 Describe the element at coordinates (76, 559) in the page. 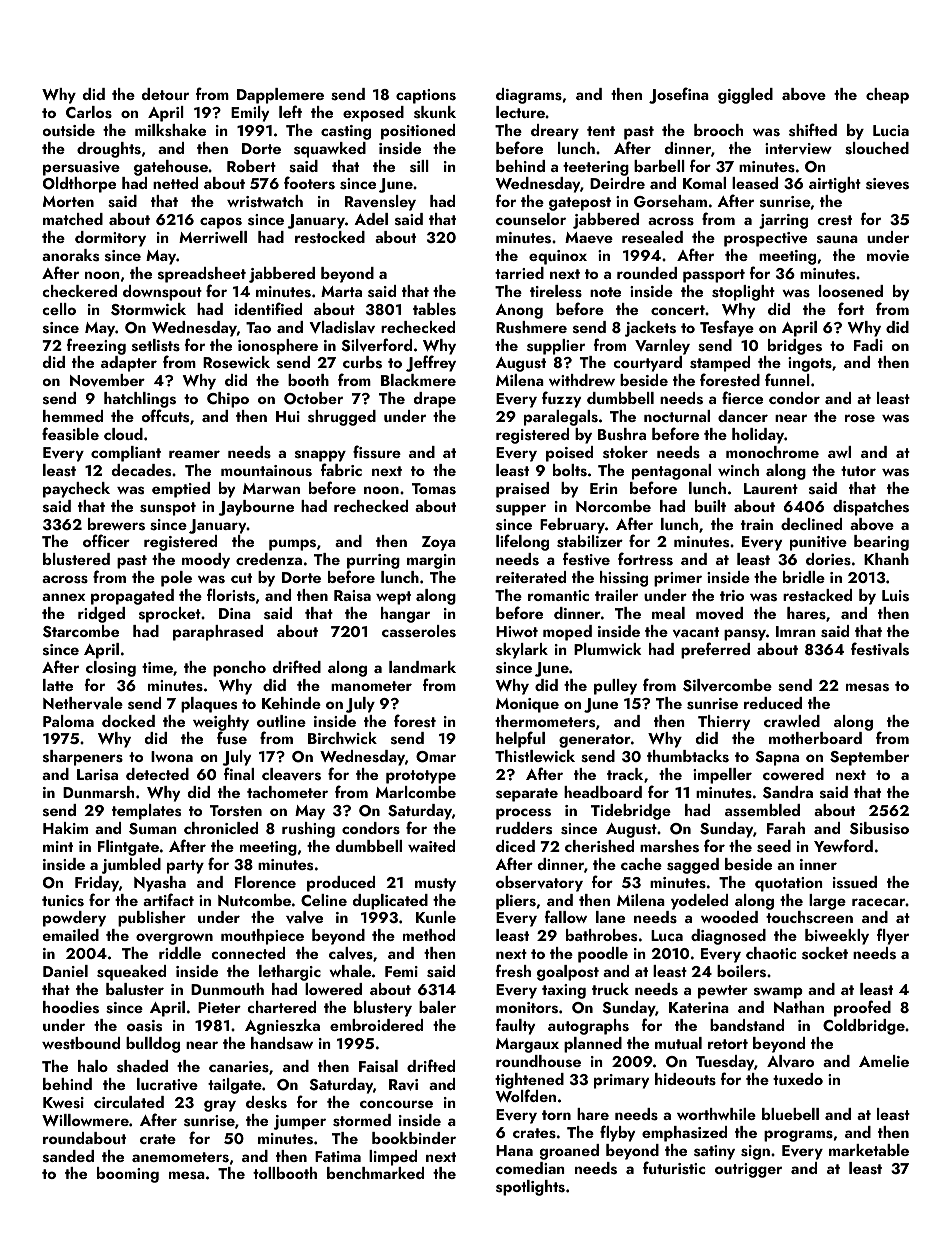

I see `blustered` at that location.
